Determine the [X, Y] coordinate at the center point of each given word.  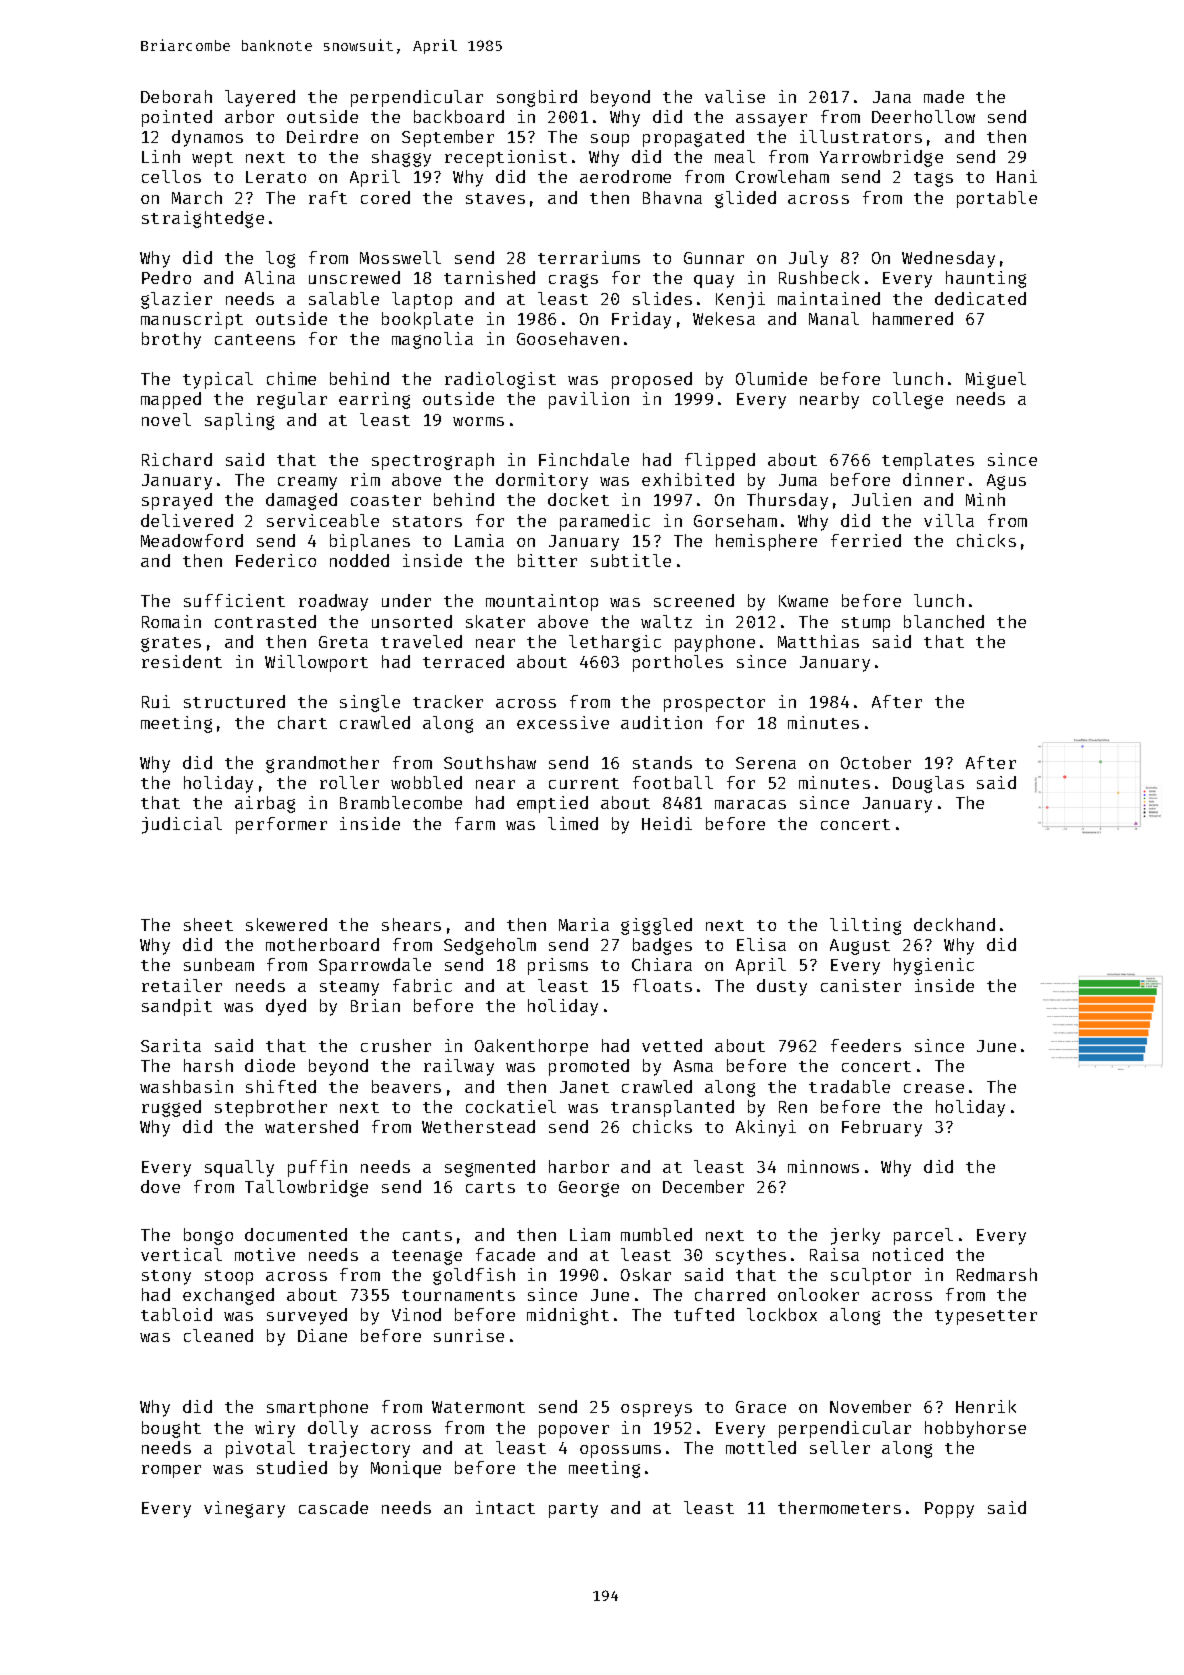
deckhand [954, 924]
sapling [239, 421]
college [908, 400]
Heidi [667, 823]
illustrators [861, 136]
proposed [652, 380]
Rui [156, 701]
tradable [849, 1086]
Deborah [176, 96]
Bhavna [672, 197]
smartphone [317, 1408]
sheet [208, 924]
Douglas [928, 784]
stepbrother [271, 1108]
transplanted [672, 1108]
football [673, 782]
